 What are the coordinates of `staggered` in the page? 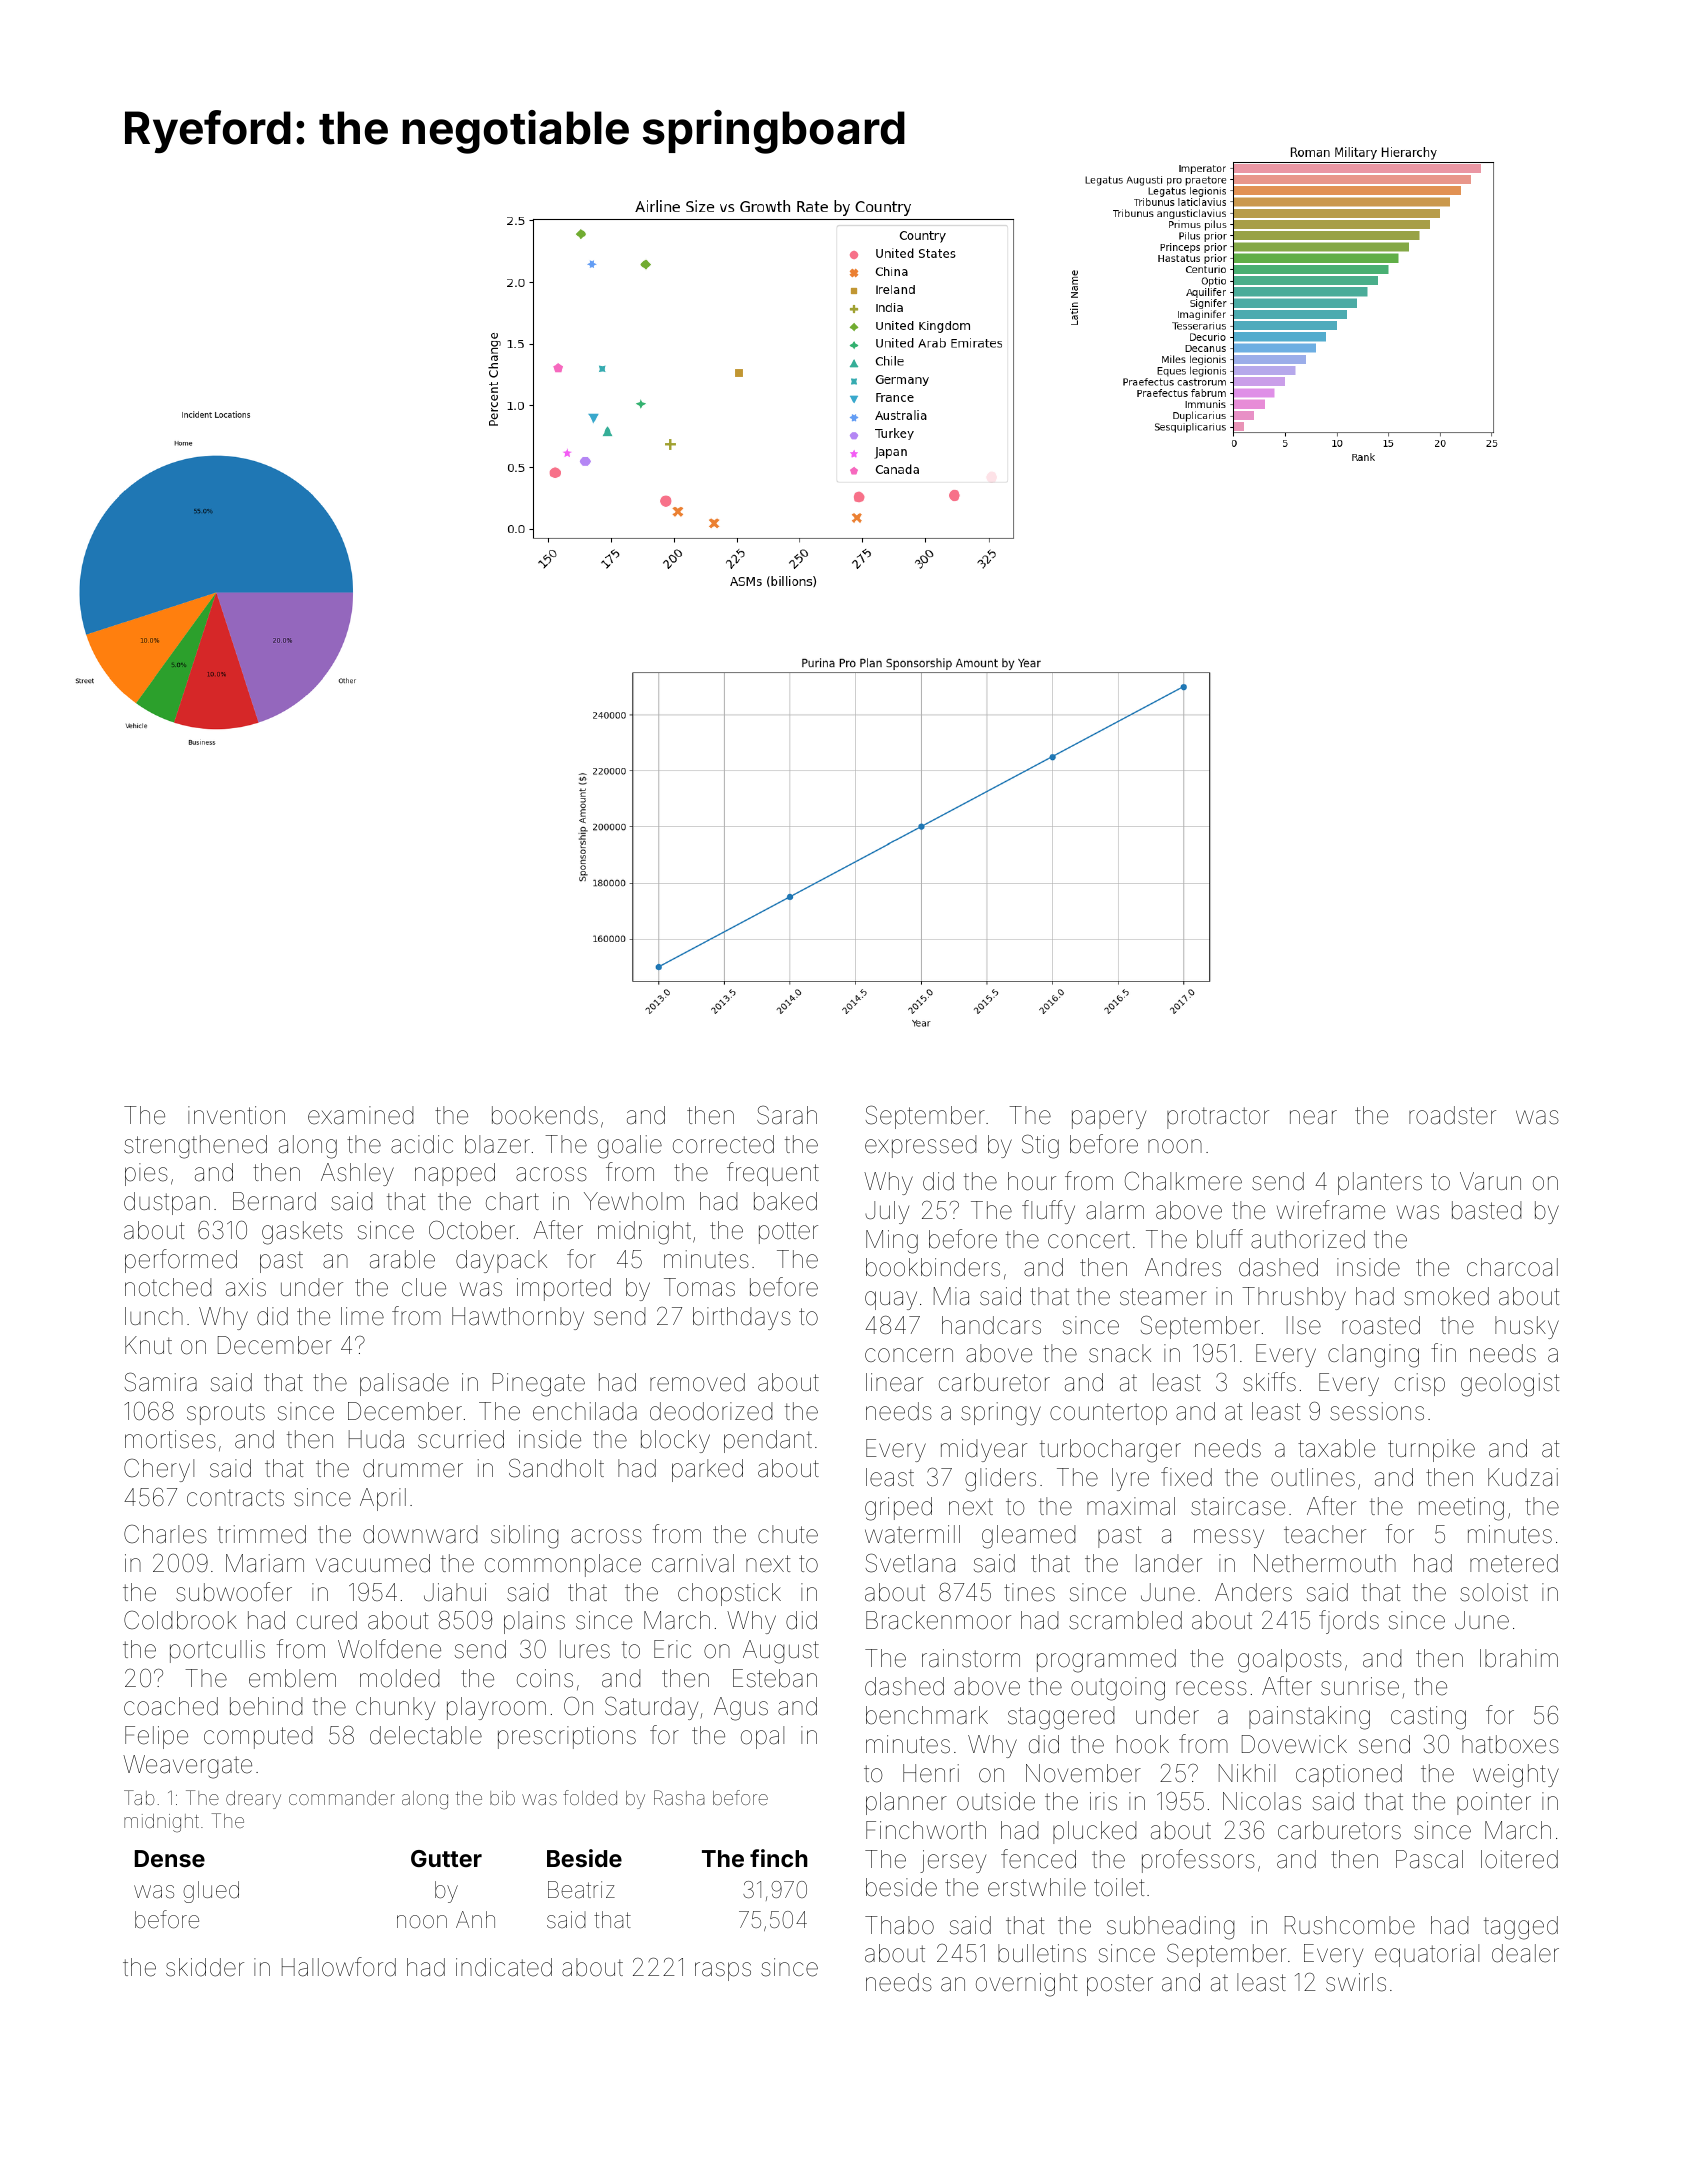 It's located at (1061, 1718).
